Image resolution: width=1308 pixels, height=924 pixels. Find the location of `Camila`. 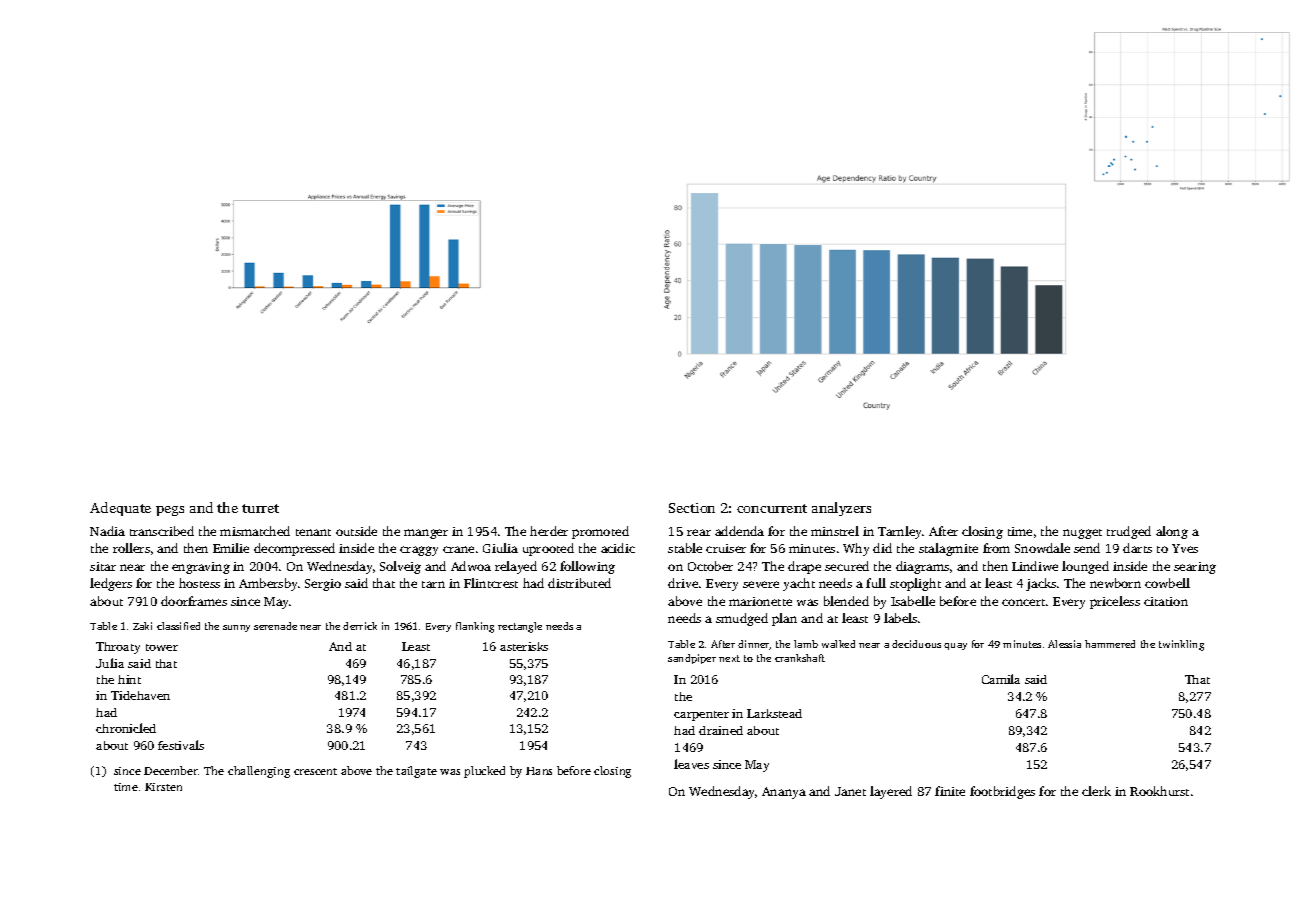

Camila is located at coordinates (1001, 679).
